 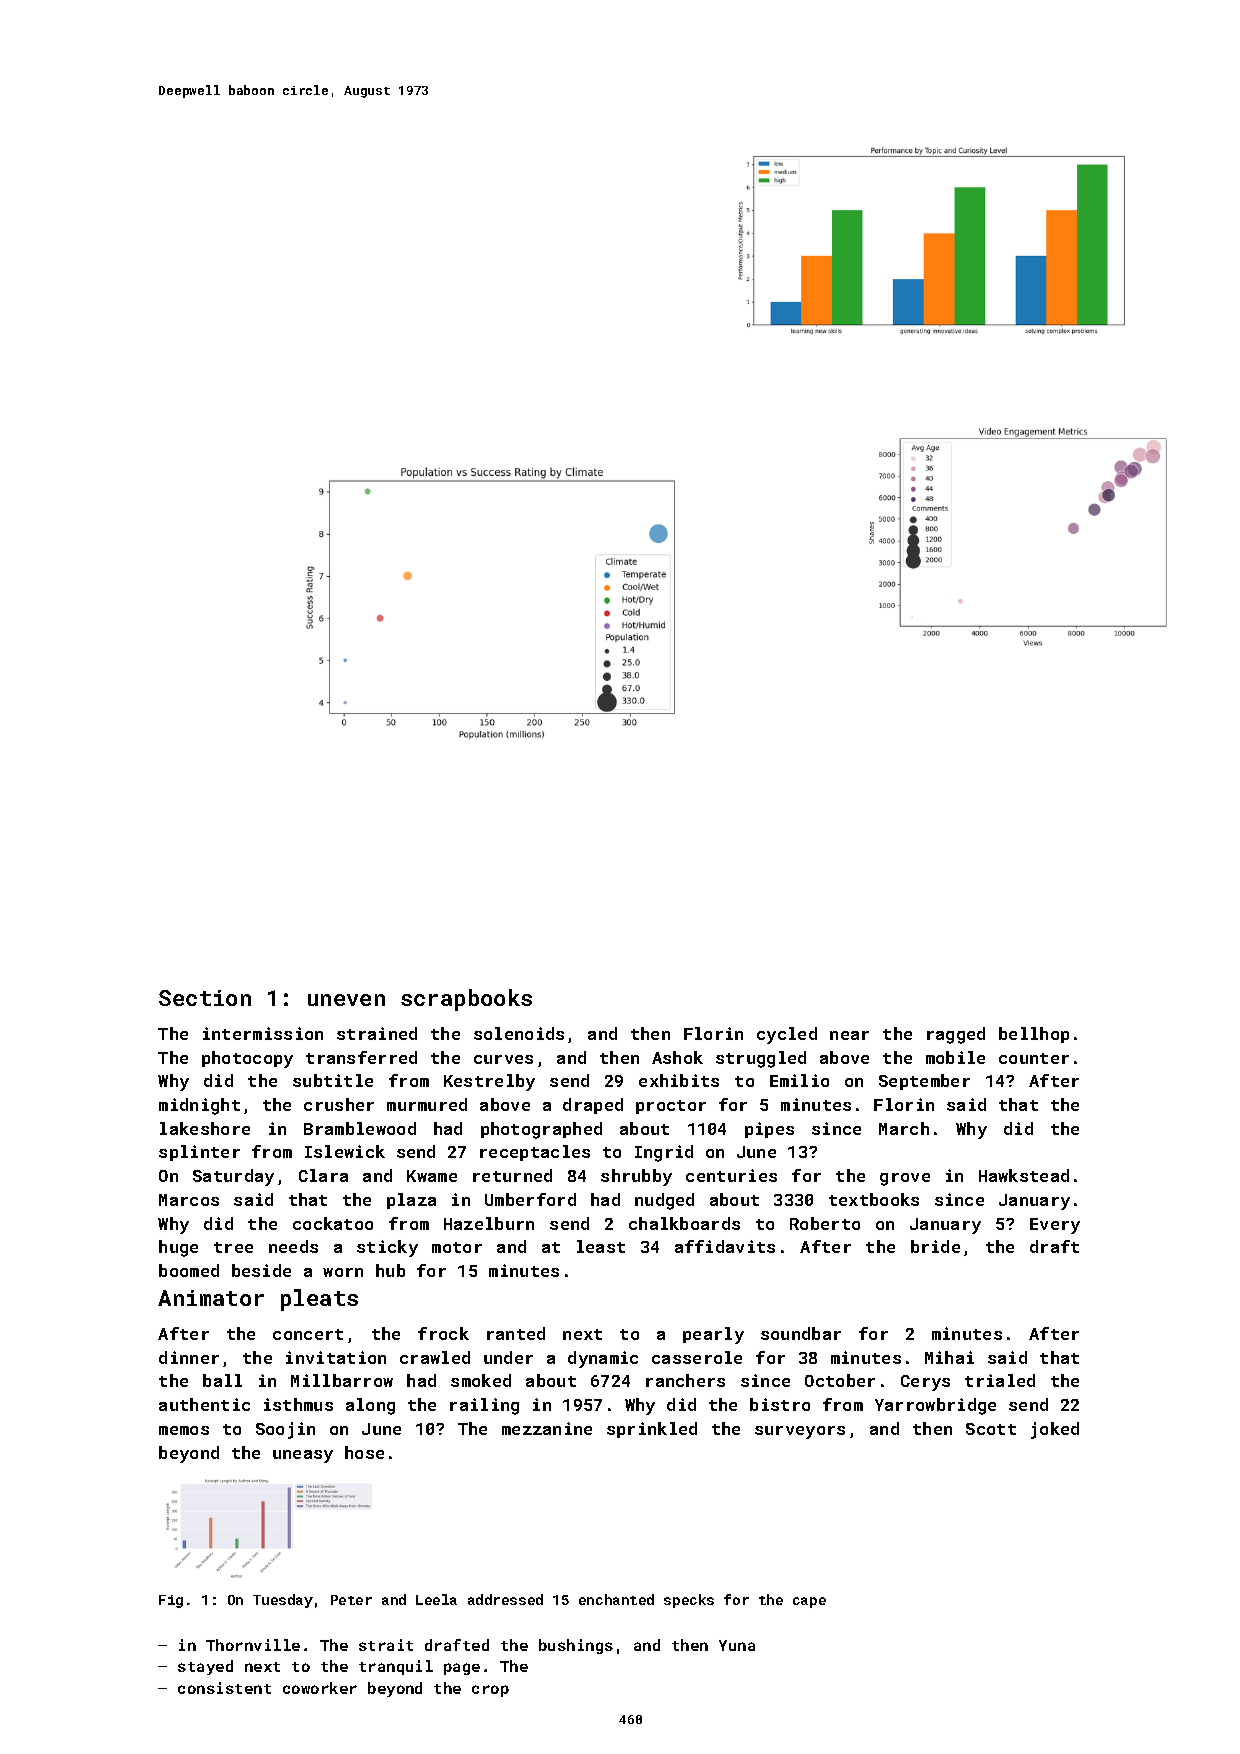 What do you see at coordinates (991, 1429) in the document?
I see `Scott` at bounding box center [991, 1429].
